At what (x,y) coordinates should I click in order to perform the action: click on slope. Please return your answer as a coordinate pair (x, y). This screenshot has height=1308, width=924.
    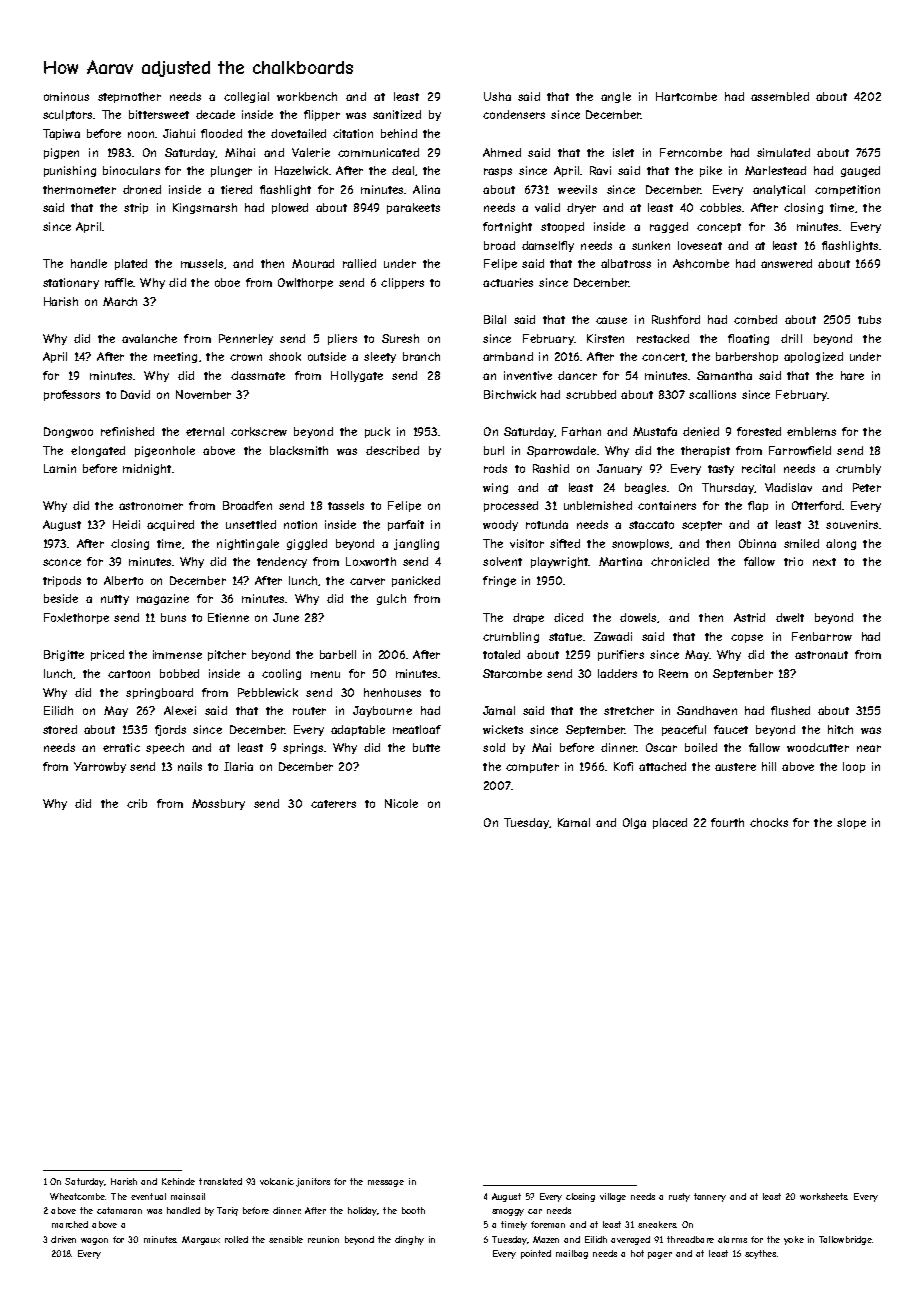
    Looking at the image, I should click on (851, 823).
